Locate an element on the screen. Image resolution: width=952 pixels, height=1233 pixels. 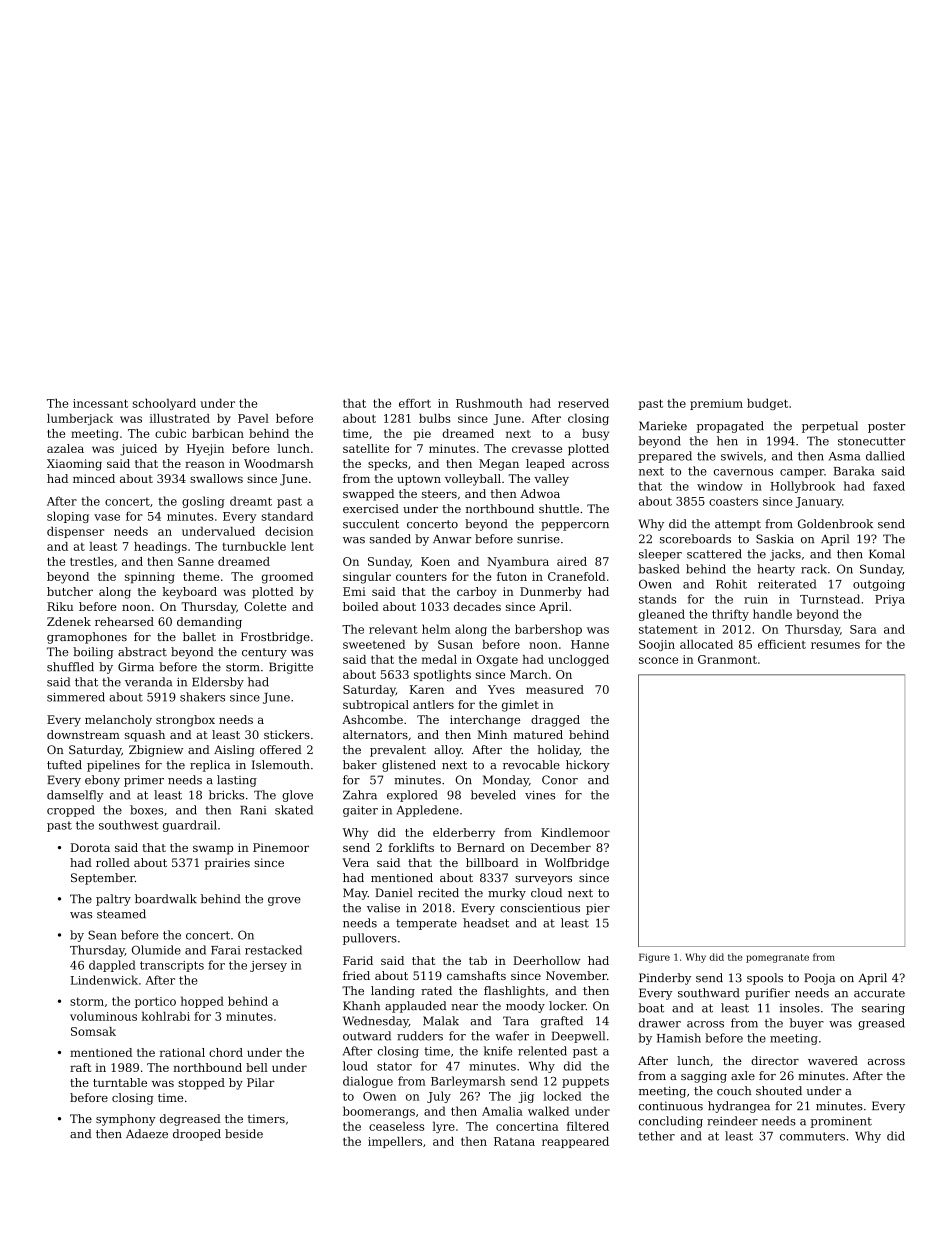
helm is located at coordinates (436, 629).
